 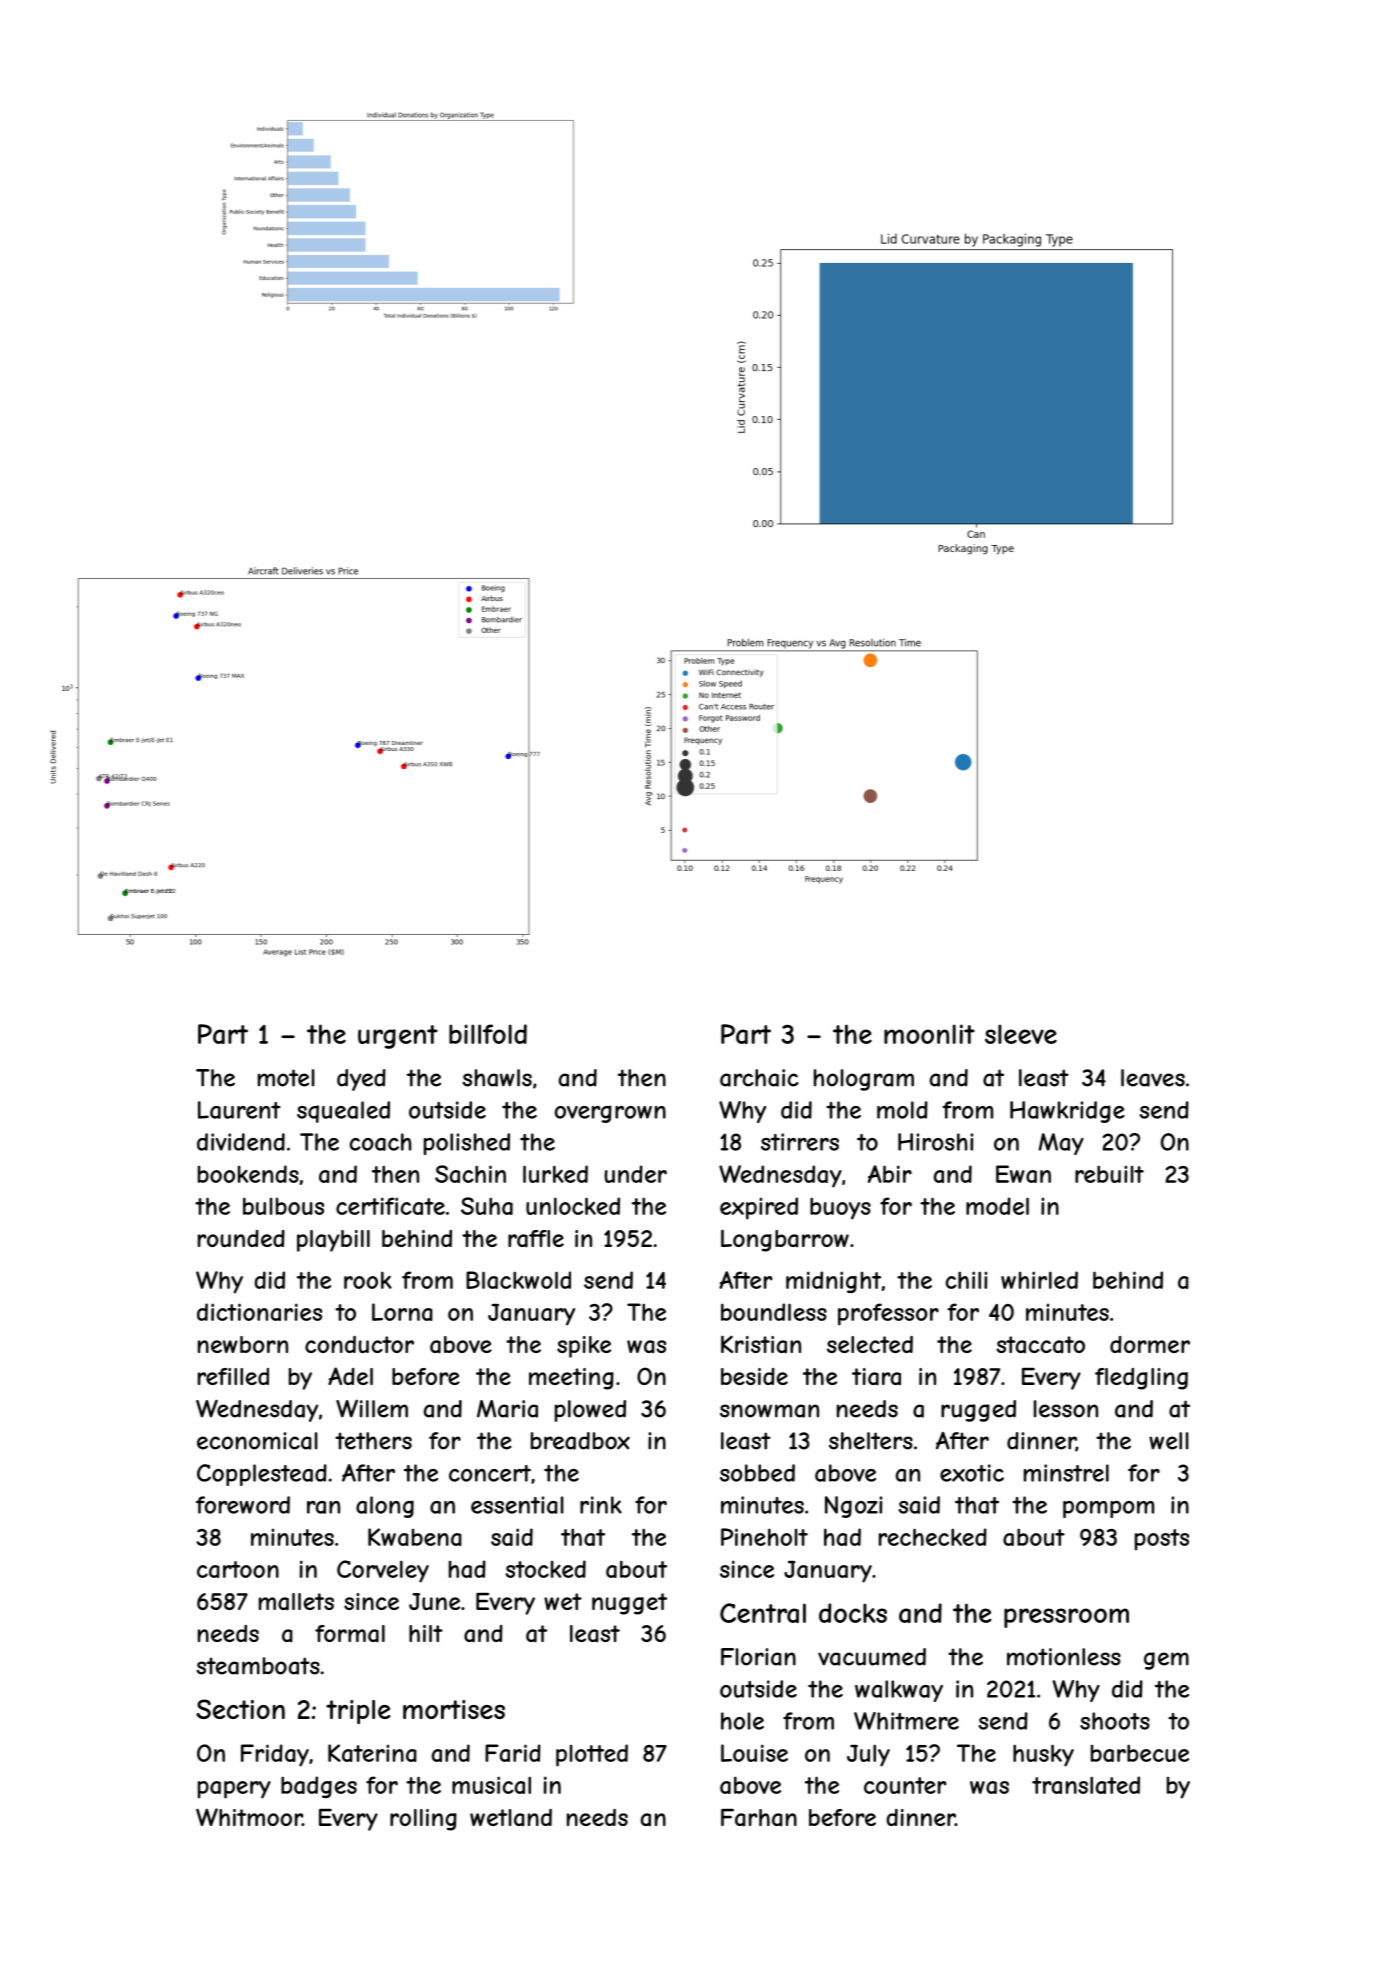 What do you see at coordinates (1150, 1344) in the image?
I see `dormer` at bounding box center [1150, 1344].
